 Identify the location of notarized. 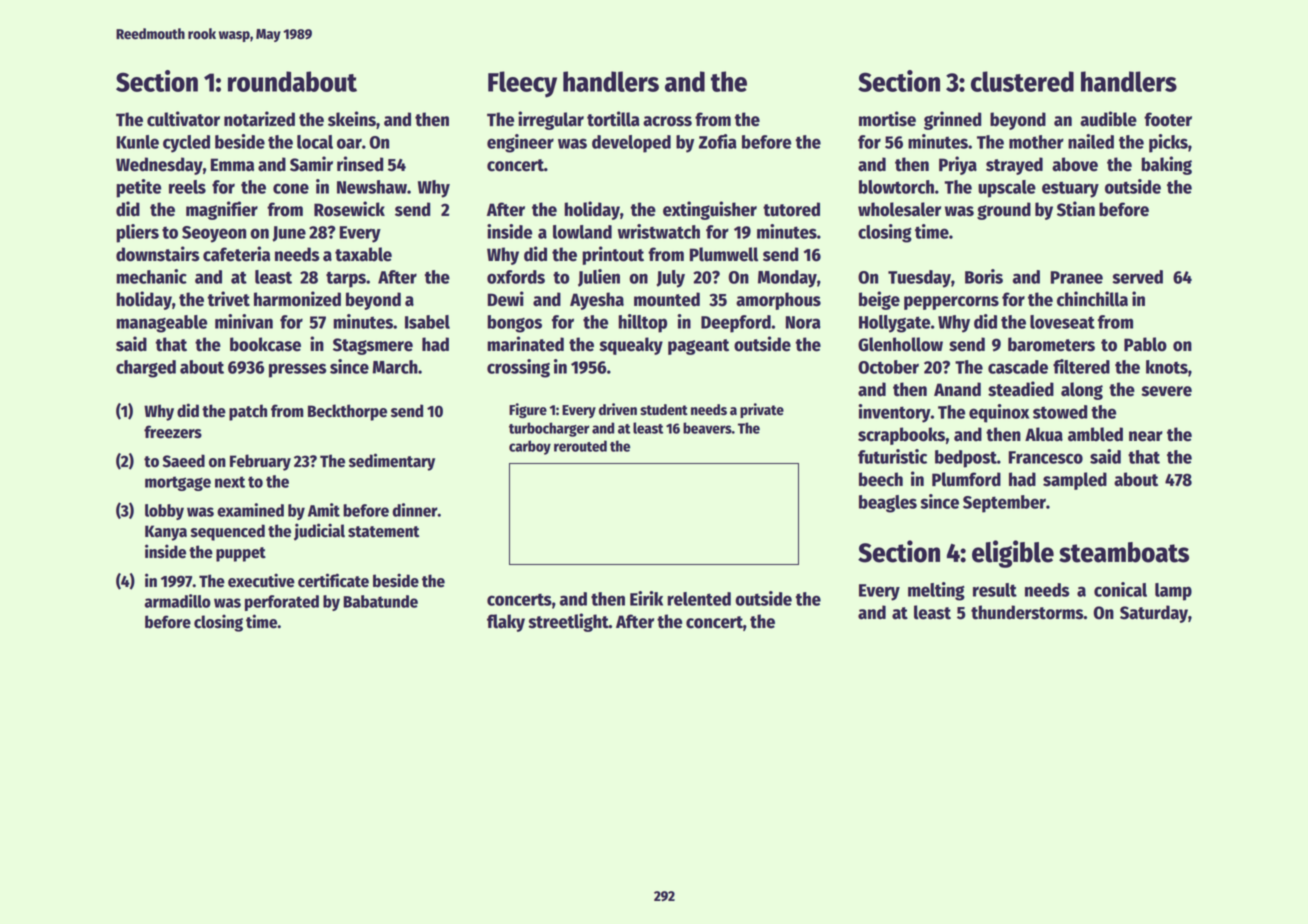
(259, 119).
